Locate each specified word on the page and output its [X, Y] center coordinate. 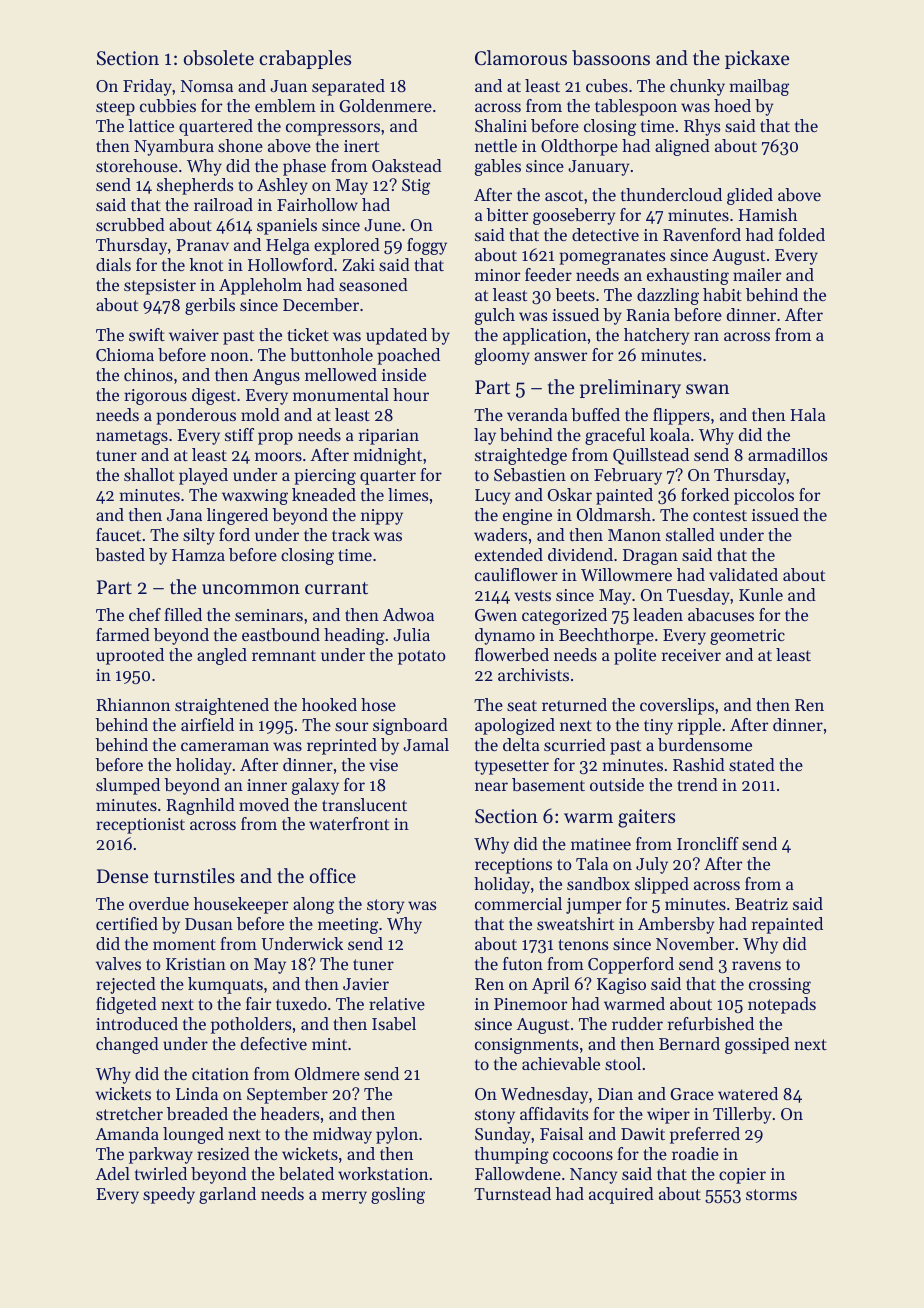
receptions [513, 866]
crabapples [305, 59]
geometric [747, 637]
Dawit [643, 1134]
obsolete [219, 57]
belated [306, 1173]
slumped [128, 786]
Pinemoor [531, 1004]
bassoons [611, 57]
